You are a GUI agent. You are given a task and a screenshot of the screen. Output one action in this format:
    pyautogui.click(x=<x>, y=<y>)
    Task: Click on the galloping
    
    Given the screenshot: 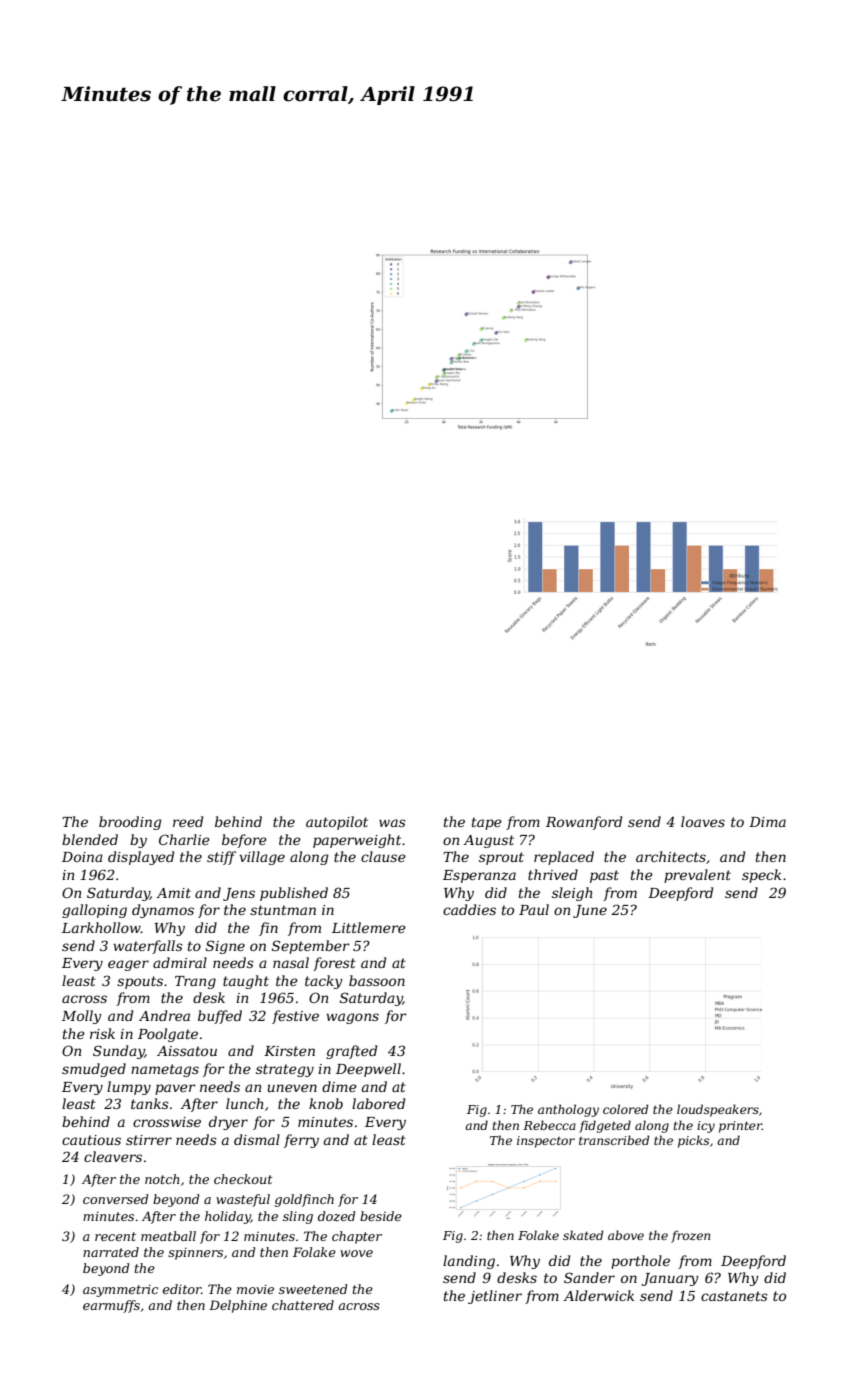 What is the action you would take?
    pyautogui.click(x=94, y=911)
